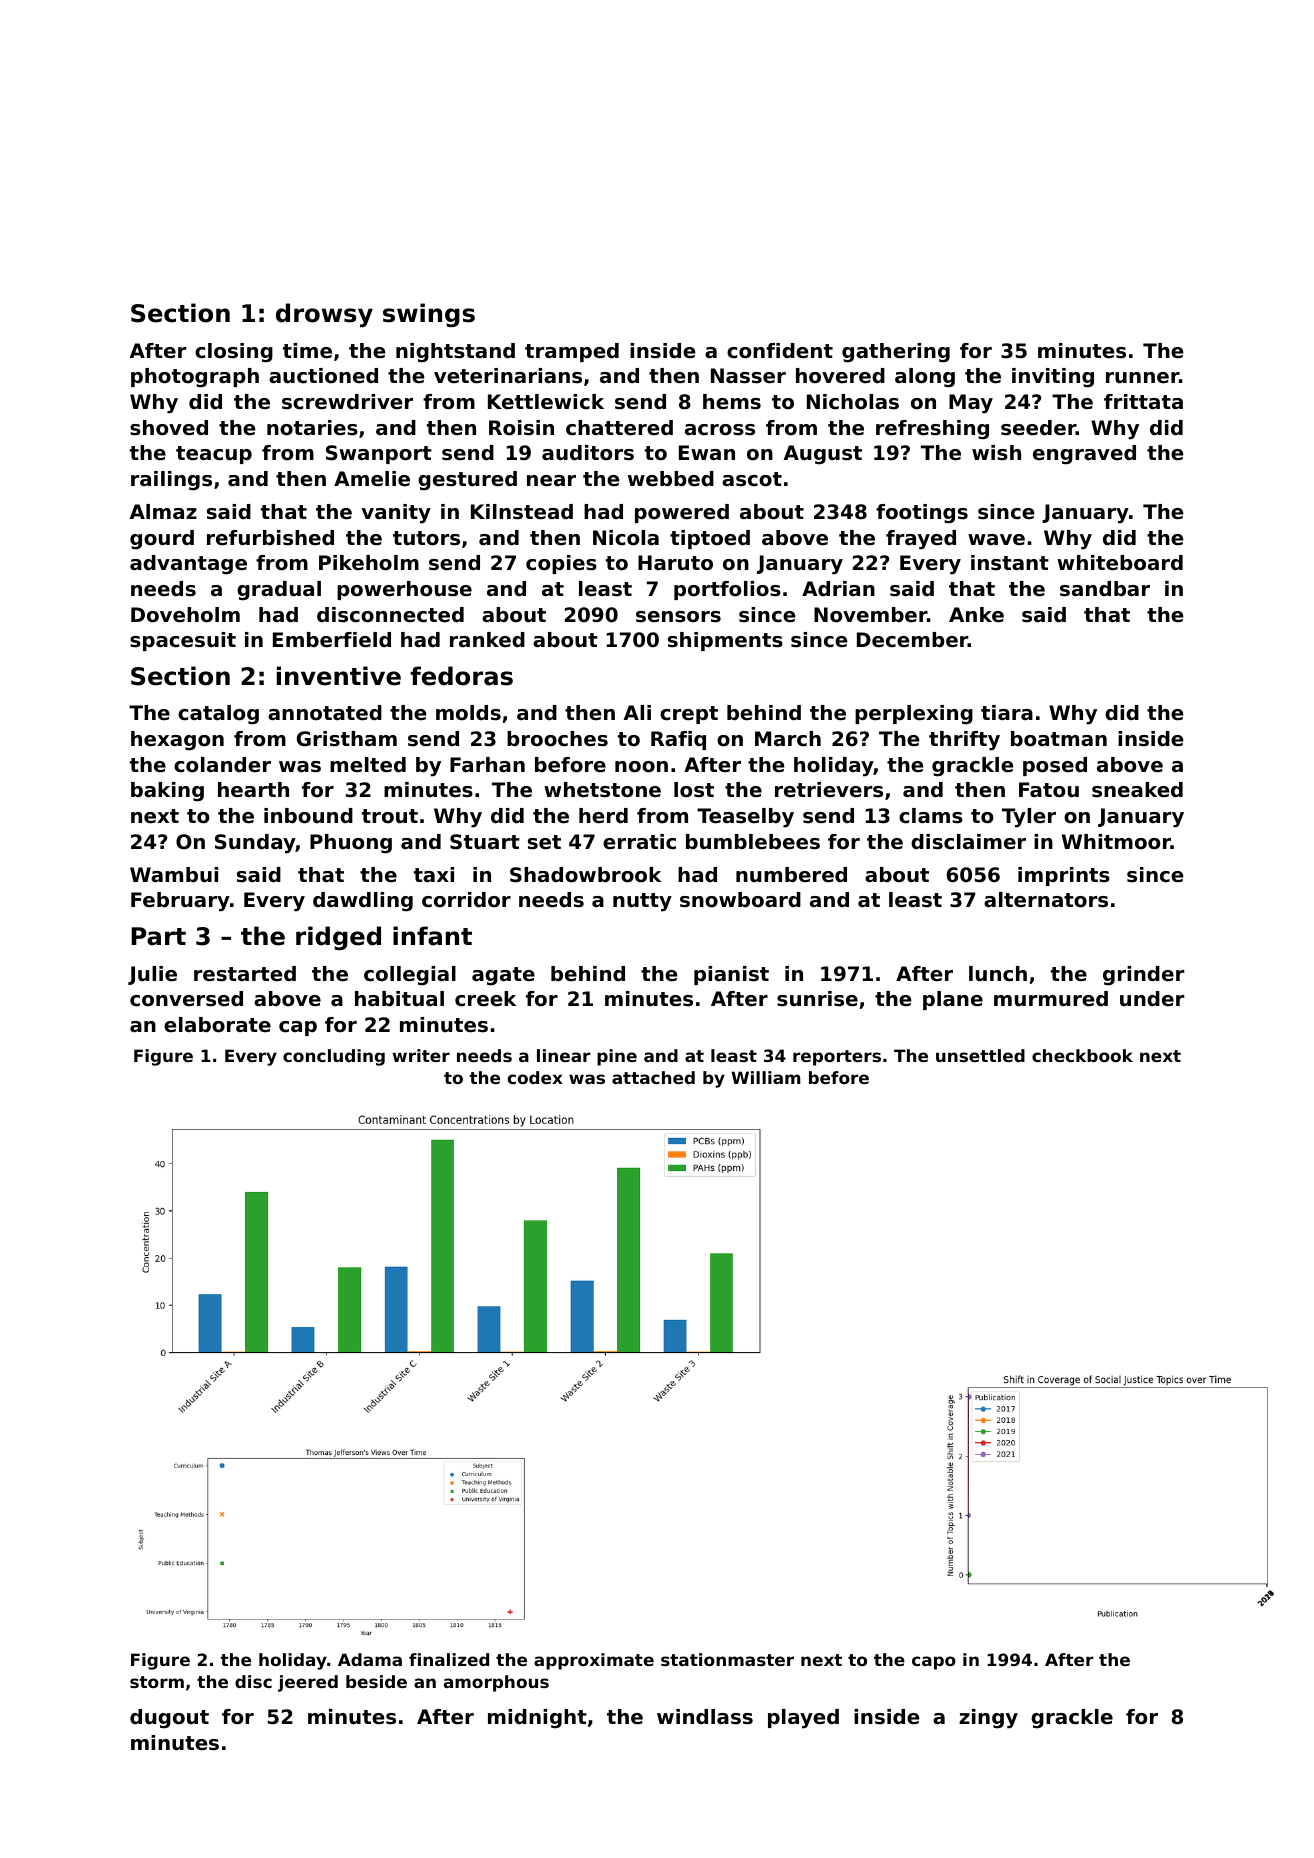 Image resolution: width=1314 pixels, height=1858 pixels. What do you see at coordinates (323, 376) in the screenshot?
I see `auctioned` at bounding box center [323, 376].
